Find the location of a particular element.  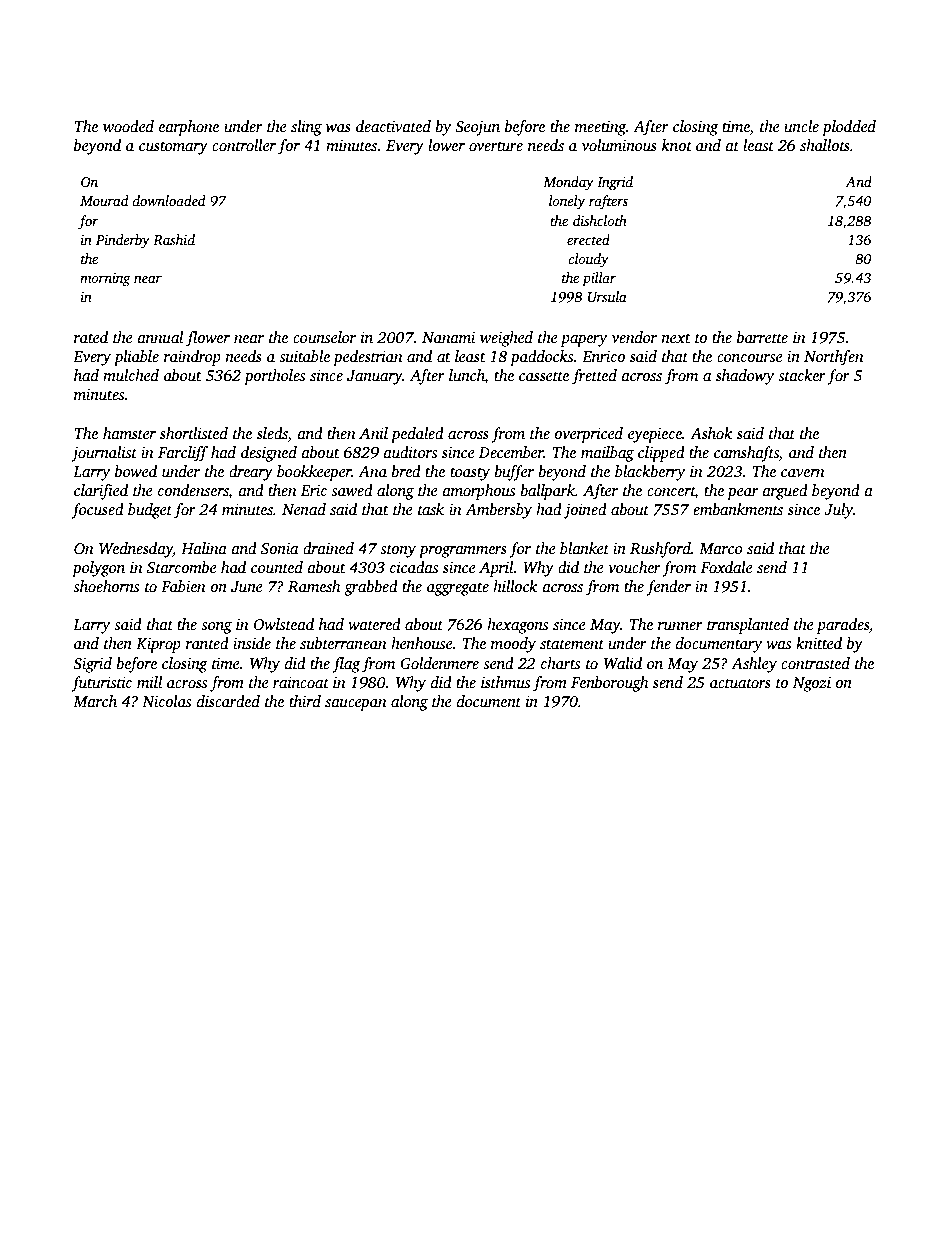

erected is located at coordinates (588, 239).
